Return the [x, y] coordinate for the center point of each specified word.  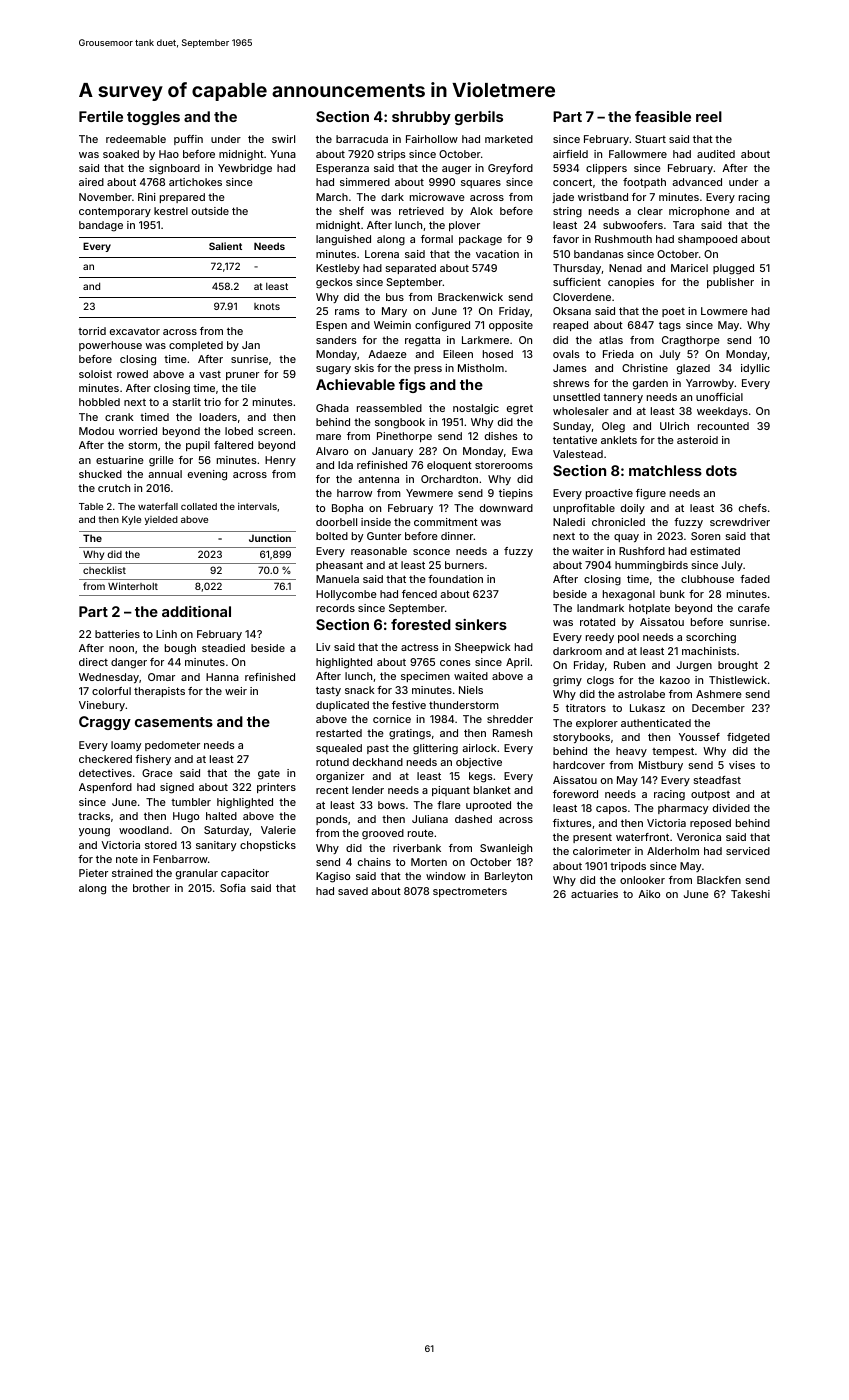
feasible [663, 116]
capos [611, 810]
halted [221, 816]
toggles [153, 118]
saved [353, 891]
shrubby [421, 118]
